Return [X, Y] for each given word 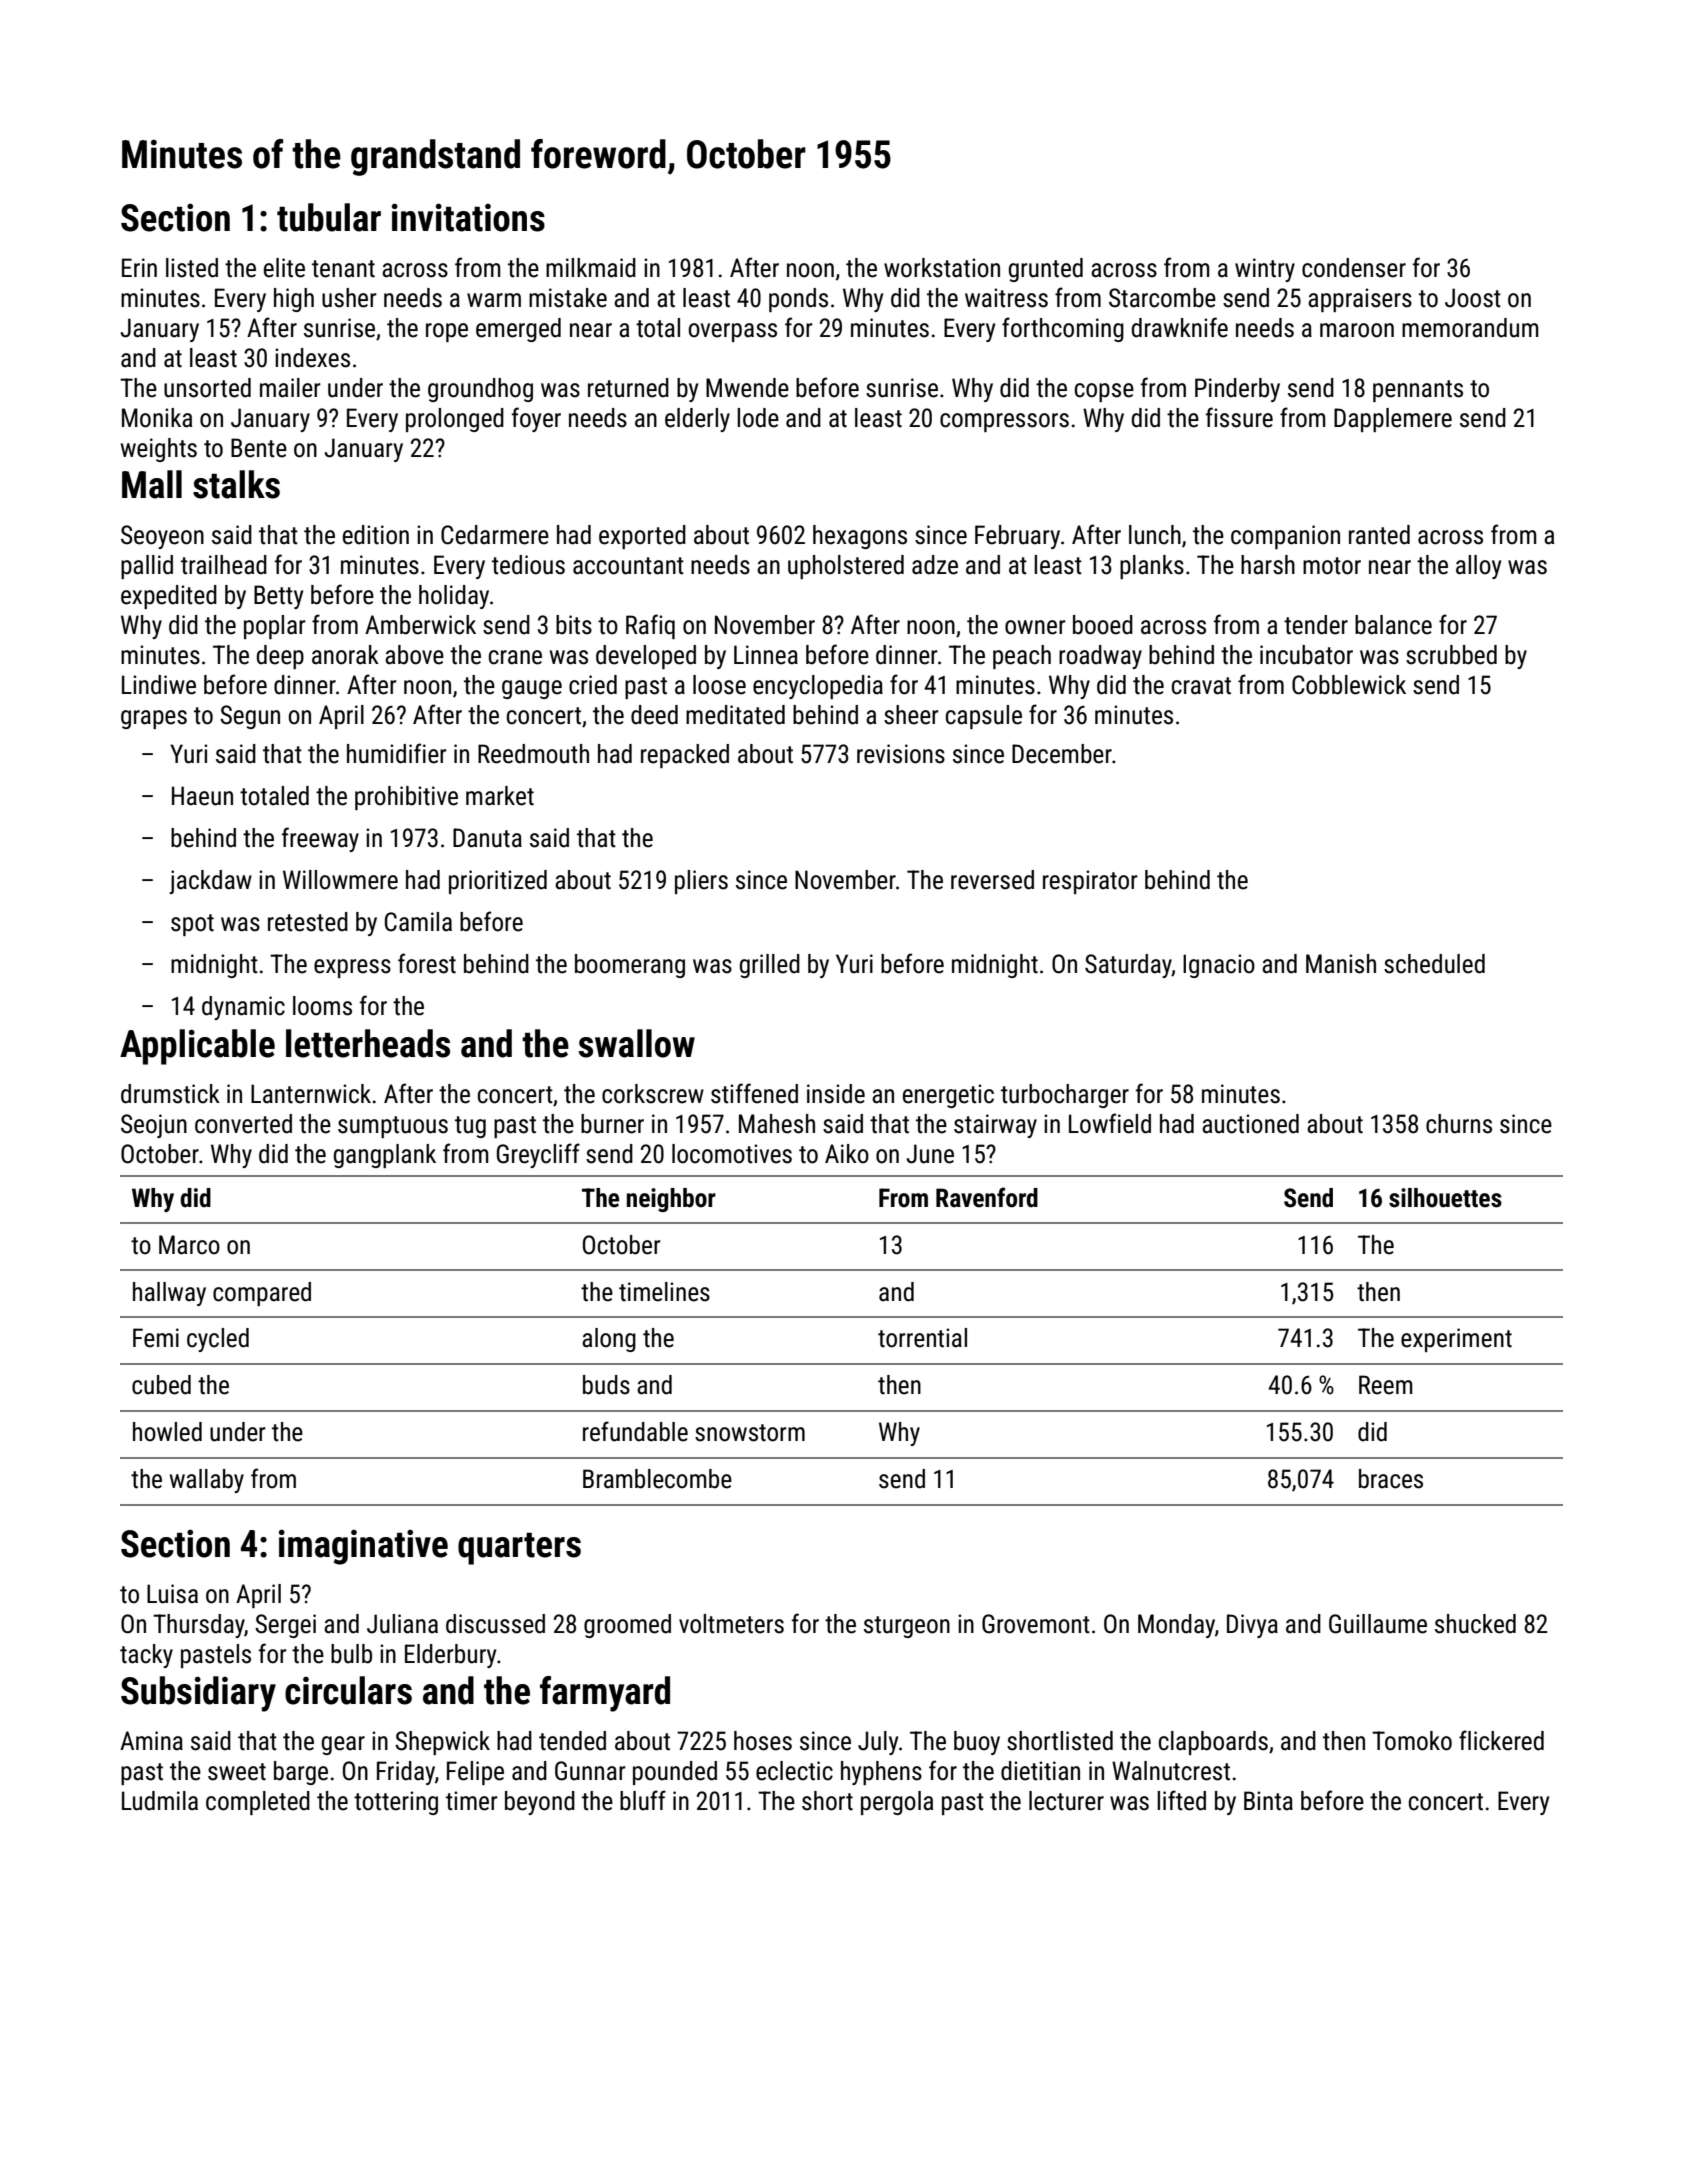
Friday [406, 1773]
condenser [1354, 268]
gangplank [385, 1156]
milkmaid [591, 268]
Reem [1386, 1385]
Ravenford [987, 1197]
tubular [329, 217]
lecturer [1066, 1801]
